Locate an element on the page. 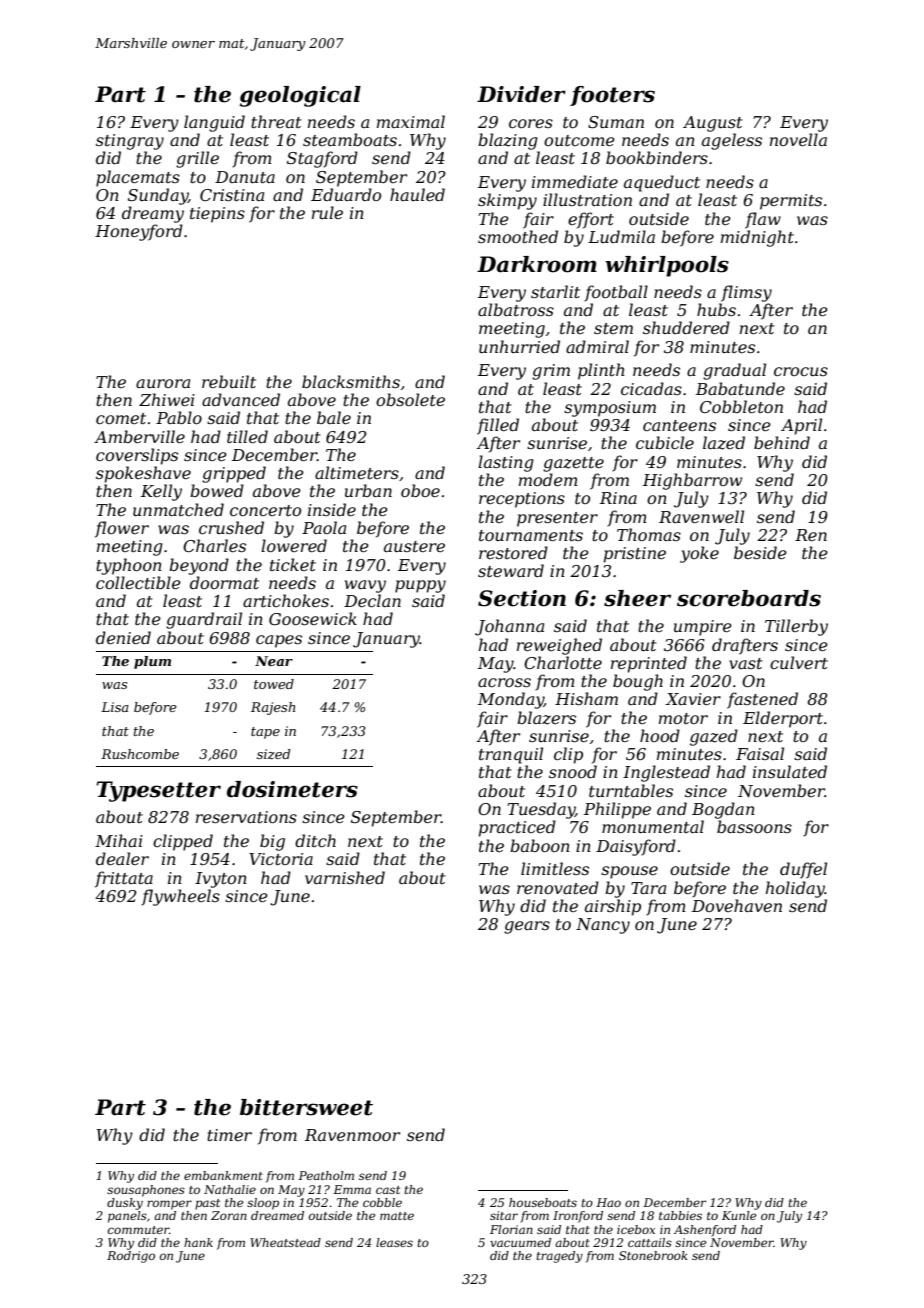 The width and height of the image is (924, 1308). renovated is located at coordinates (558, 887).
